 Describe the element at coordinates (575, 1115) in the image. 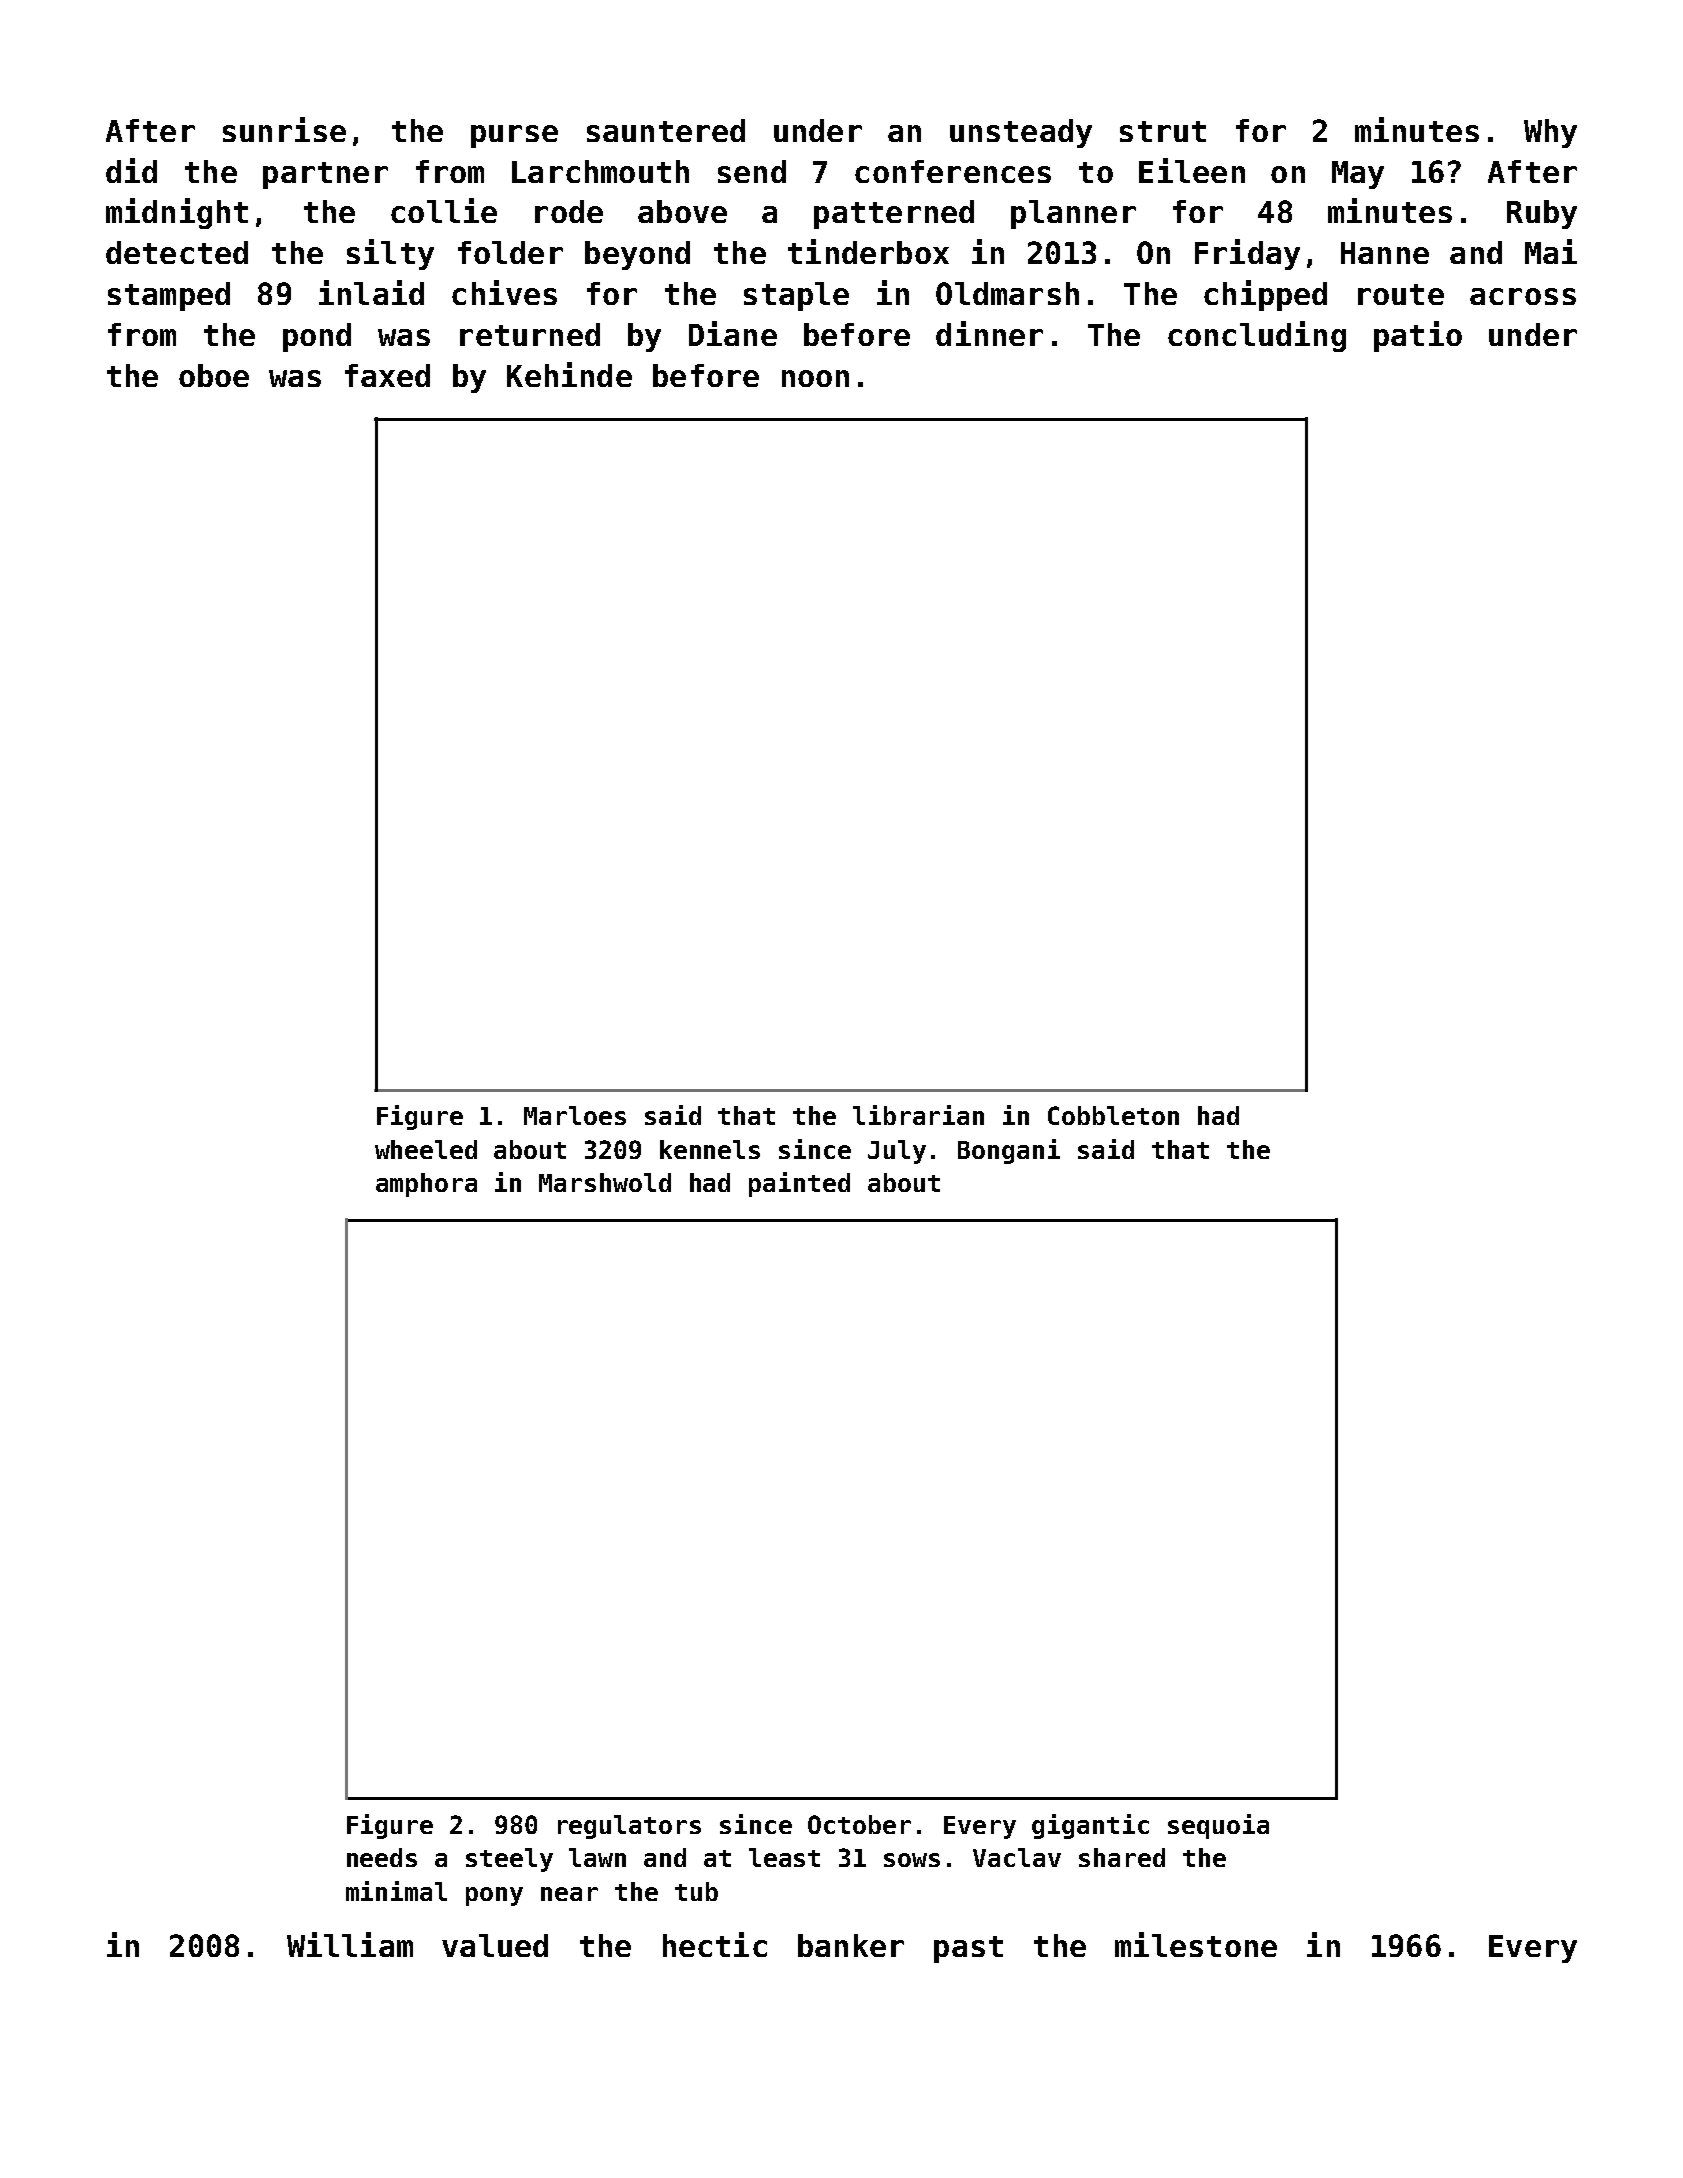

I see `Marloes` at that location.
